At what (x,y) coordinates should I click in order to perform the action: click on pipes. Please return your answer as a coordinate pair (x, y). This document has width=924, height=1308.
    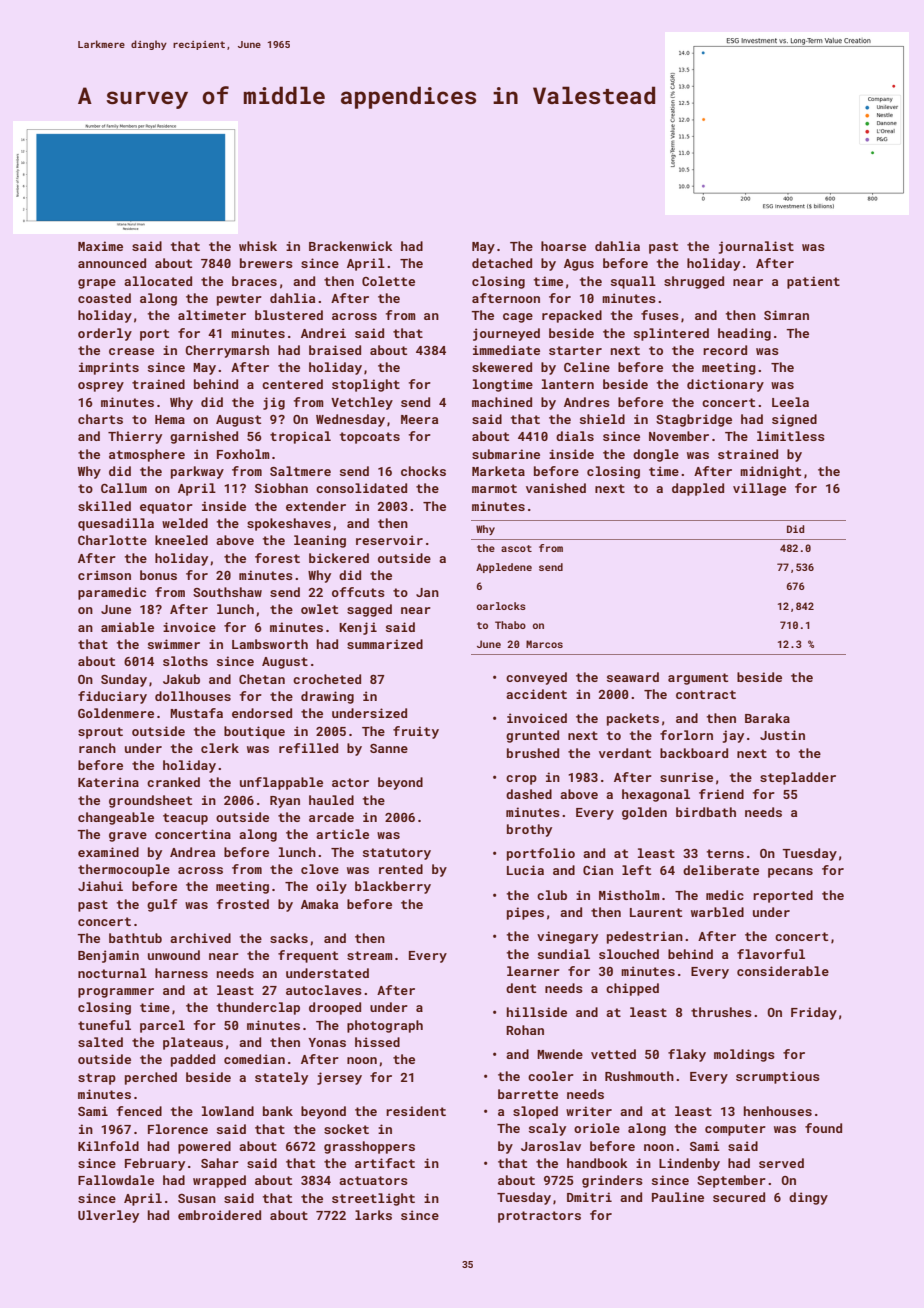
    Looking at the image, I should click on (525, 913).
